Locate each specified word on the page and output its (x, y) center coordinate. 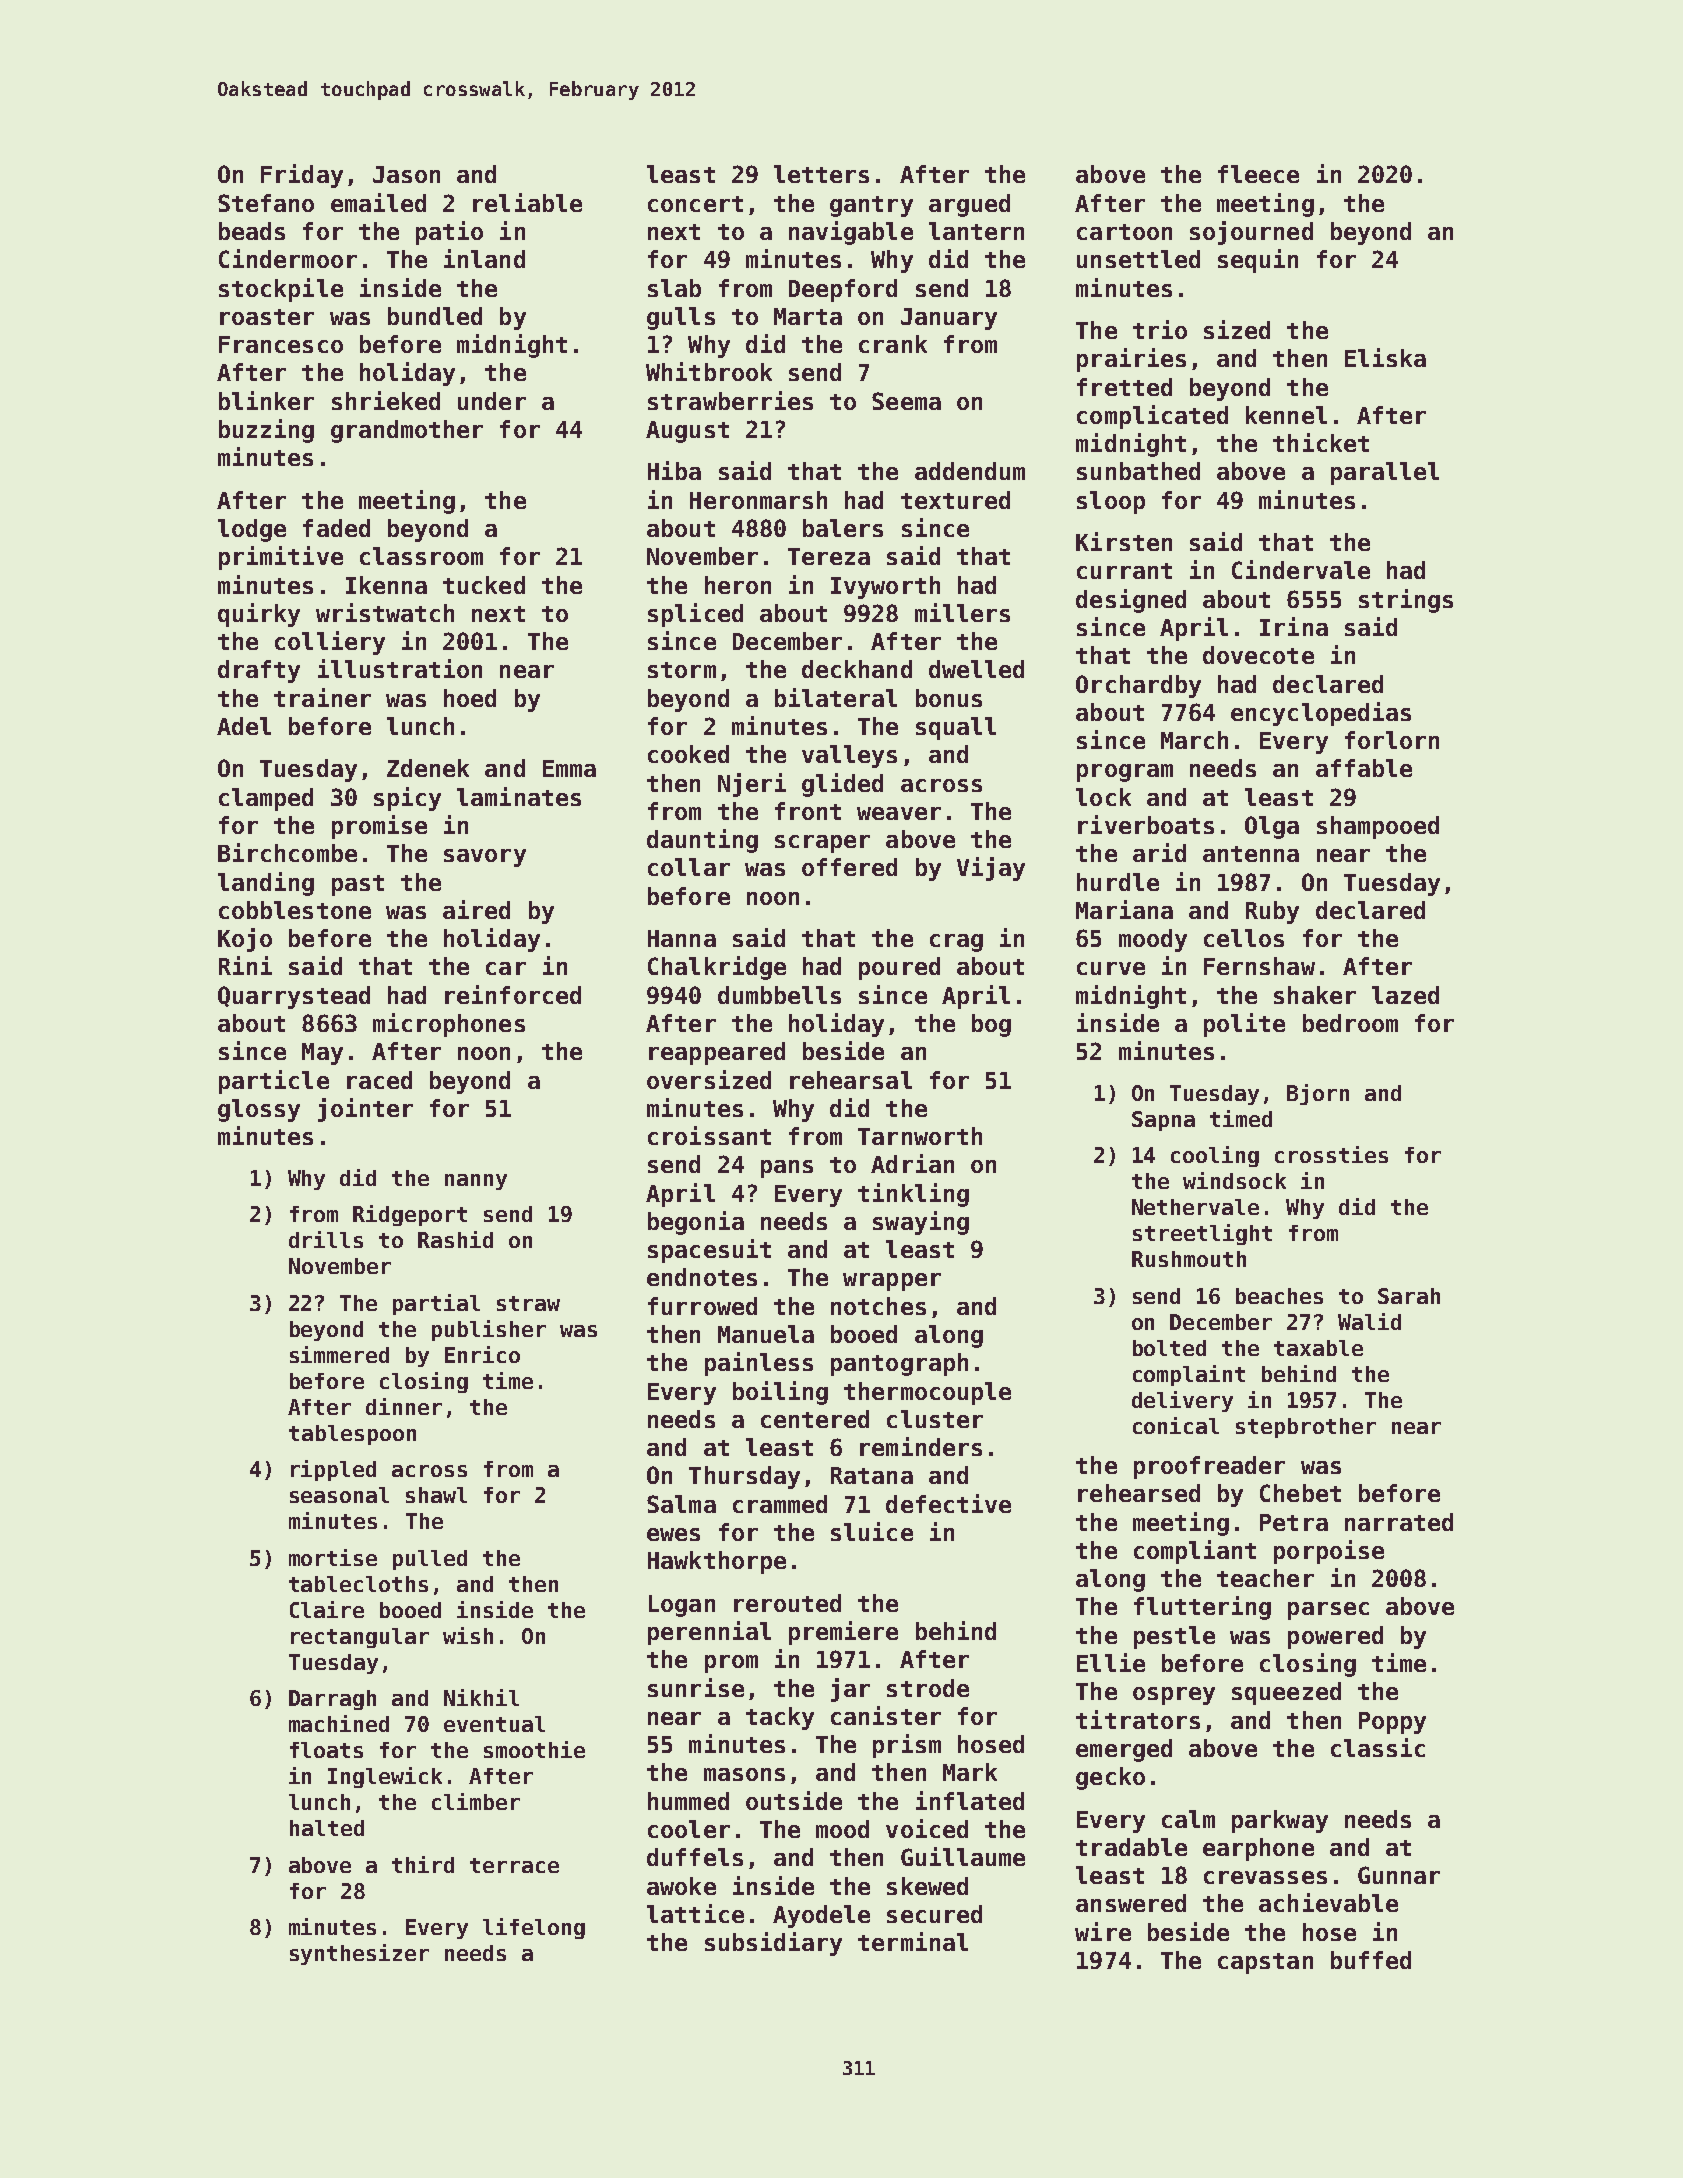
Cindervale (1301, 569)
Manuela (766, 1334)
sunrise (696, 1687)
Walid (1369, 1321)
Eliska (1385, 357)
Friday (302, 176)
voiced (927, 1828)
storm (682, 670)
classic (1378, 1747)
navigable (851, 233)
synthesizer (359, 1954)
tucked (484, 585)
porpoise (1329, 1552)
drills (326, 1239)
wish (468, 1635)
